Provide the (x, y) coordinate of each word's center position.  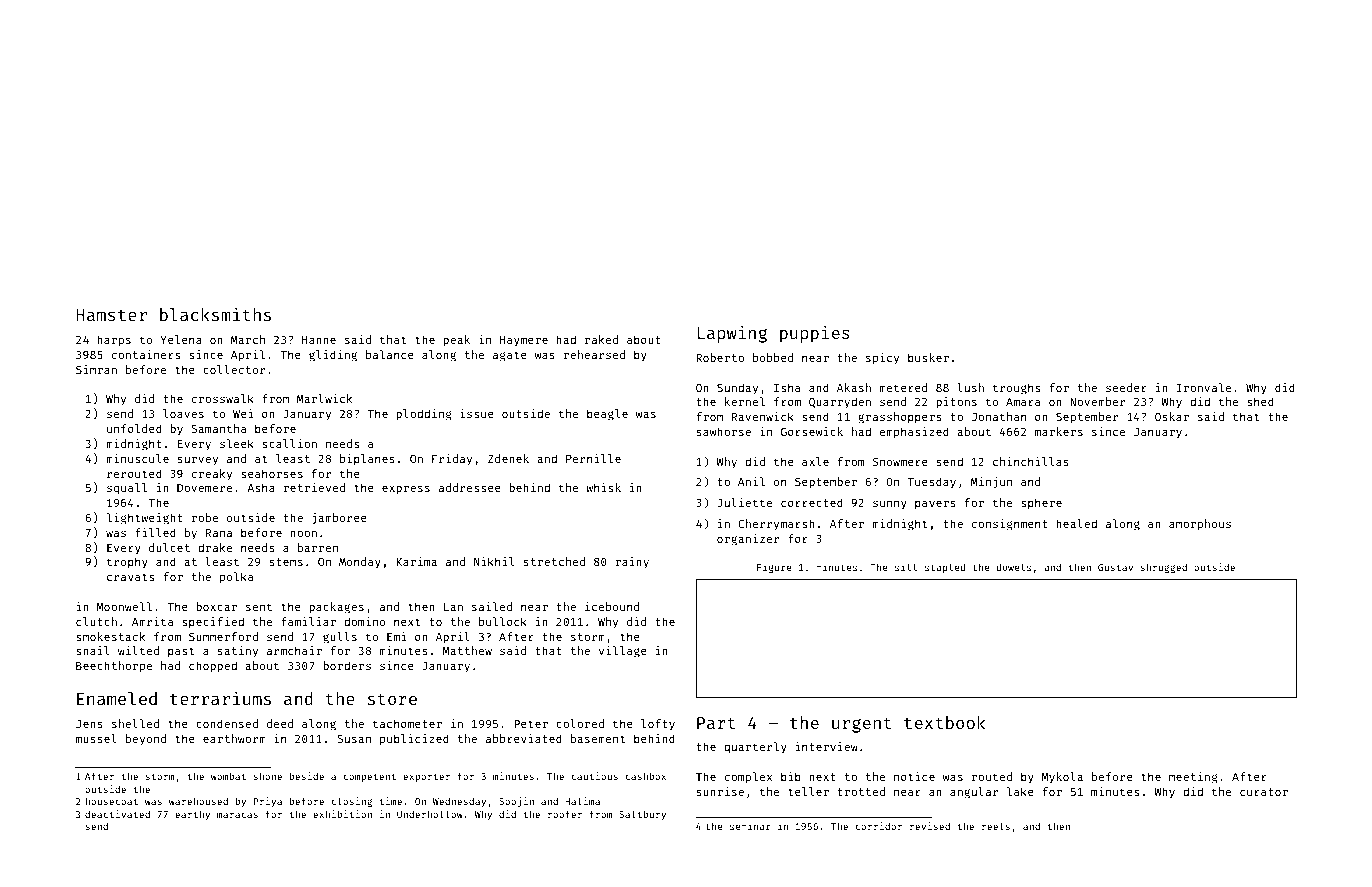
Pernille (593, 458)
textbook (944, 722)
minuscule (137, 458)
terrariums (220, 698)
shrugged (1164, 568)
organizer (748, 540)
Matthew (467, 650)
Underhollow (430, 814)
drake (215, 547)
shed (1260, 401)
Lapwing (732, 334)
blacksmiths (215, 314)
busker (928, 357)
